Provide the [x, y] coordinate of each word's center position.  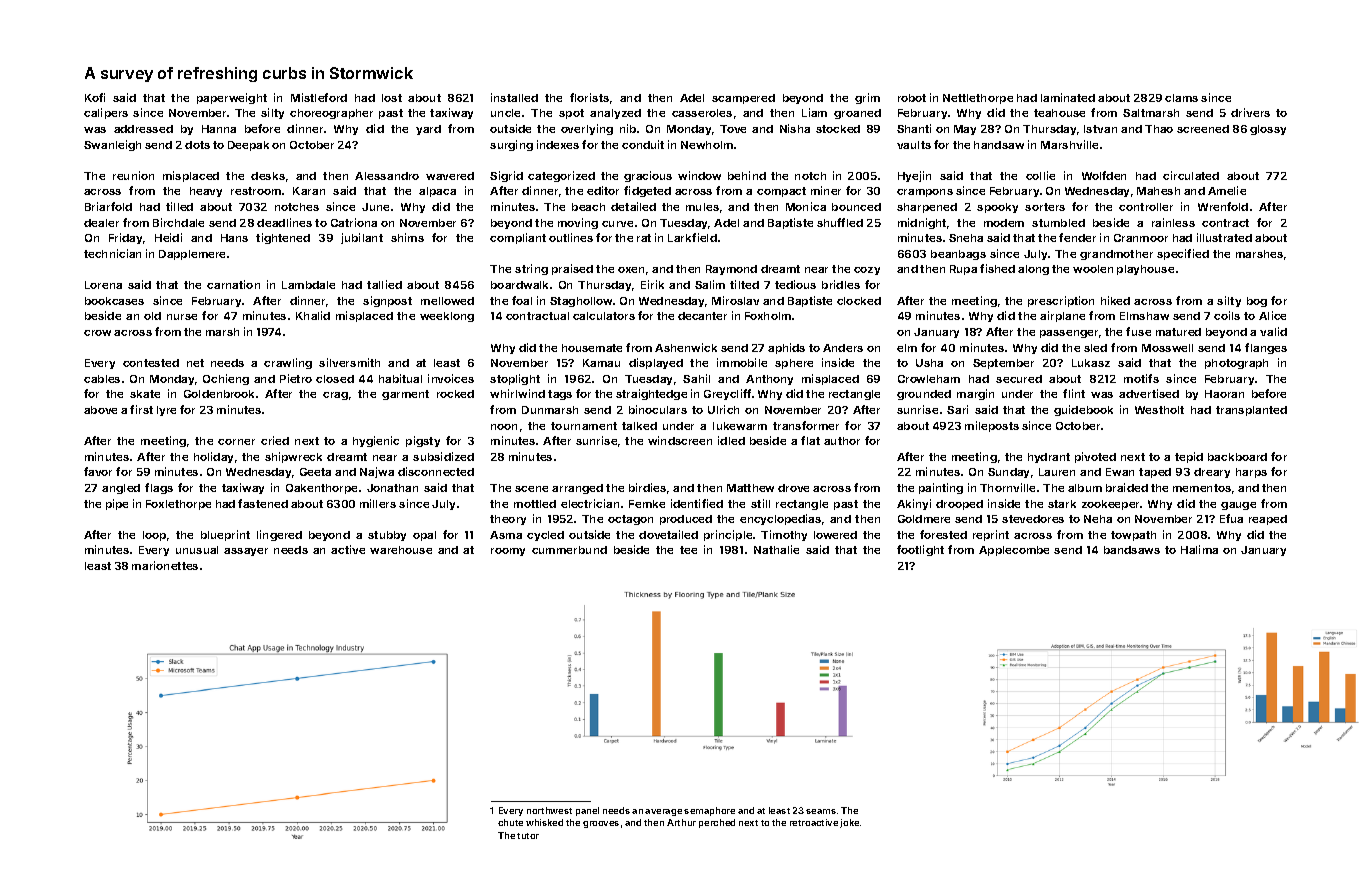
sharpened [927, 208]
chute [510, 822]
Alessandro [387, 176]
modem [1004, 223]
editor [603, 190]
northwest [549, 810]
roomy [508, 552]
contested [151, 363]
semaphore [709, 811]
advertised [1149, 393]
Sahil [696, 378]
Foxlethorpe [178, 505]
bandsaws [1132, 550]
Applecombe [1014, 551]
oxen [631, 270]
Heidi [168, 237]
